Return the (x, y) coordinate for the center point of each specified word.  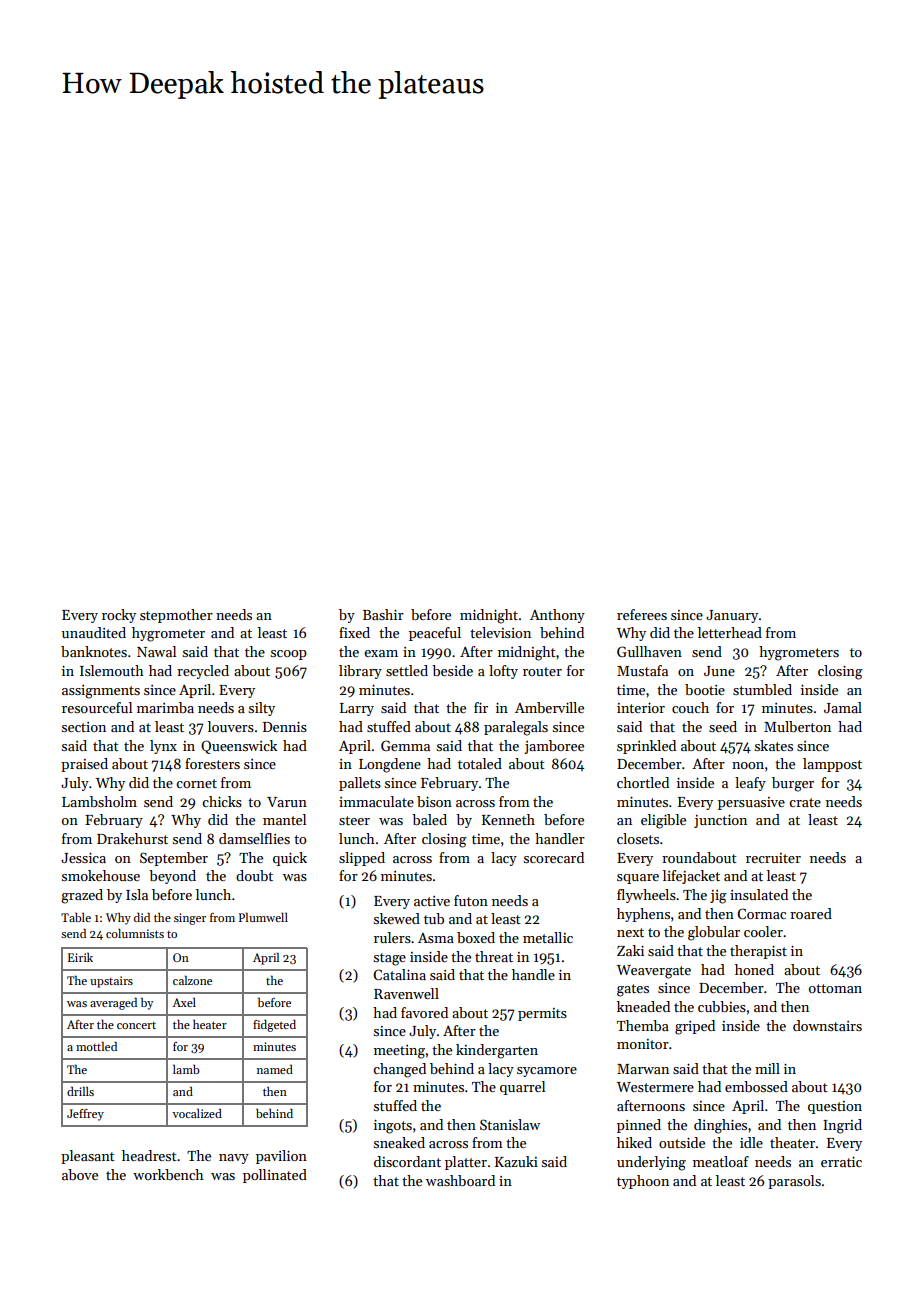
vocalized (197, 1113)
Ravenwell (406, 993)
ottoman (835, 988)
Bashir (383, 614)
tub (434, 918)
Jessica (83, 858)
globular (714, 933)
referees (642, 614)
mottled (96, 1046)
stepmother (176, 616)
